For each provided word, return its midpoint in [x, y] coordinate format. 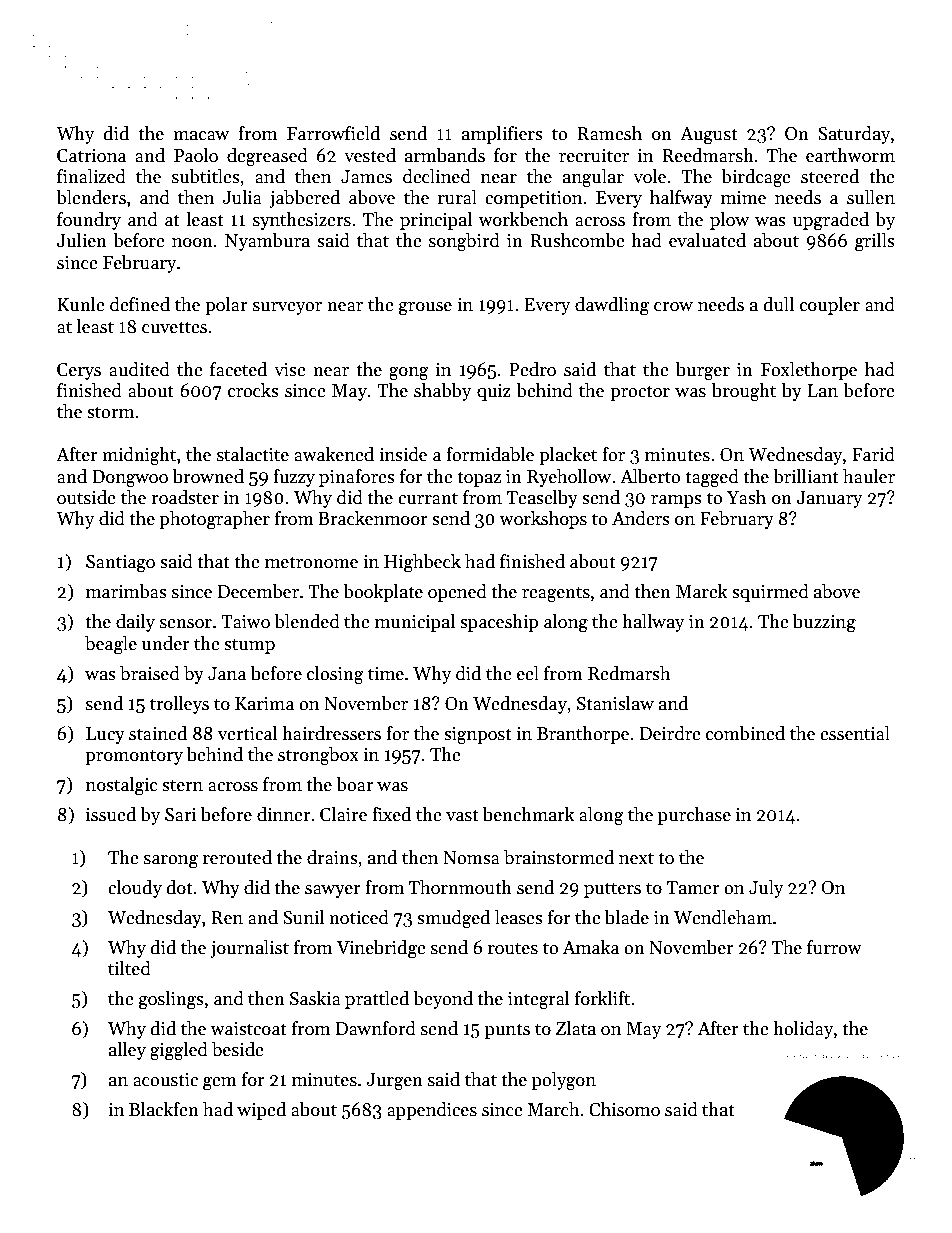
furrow [834, 947]
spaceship [499, 623]
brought [744, 392]
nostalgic [121, 786]
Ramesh [609, 133]
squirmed [770, 593]
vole [649, 176]
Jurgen [394, 1082]
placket [568, 456]
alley [127, 1051]
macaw [201, 136]
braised [150, 673]
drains [332, 857]
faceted [238, 369]
